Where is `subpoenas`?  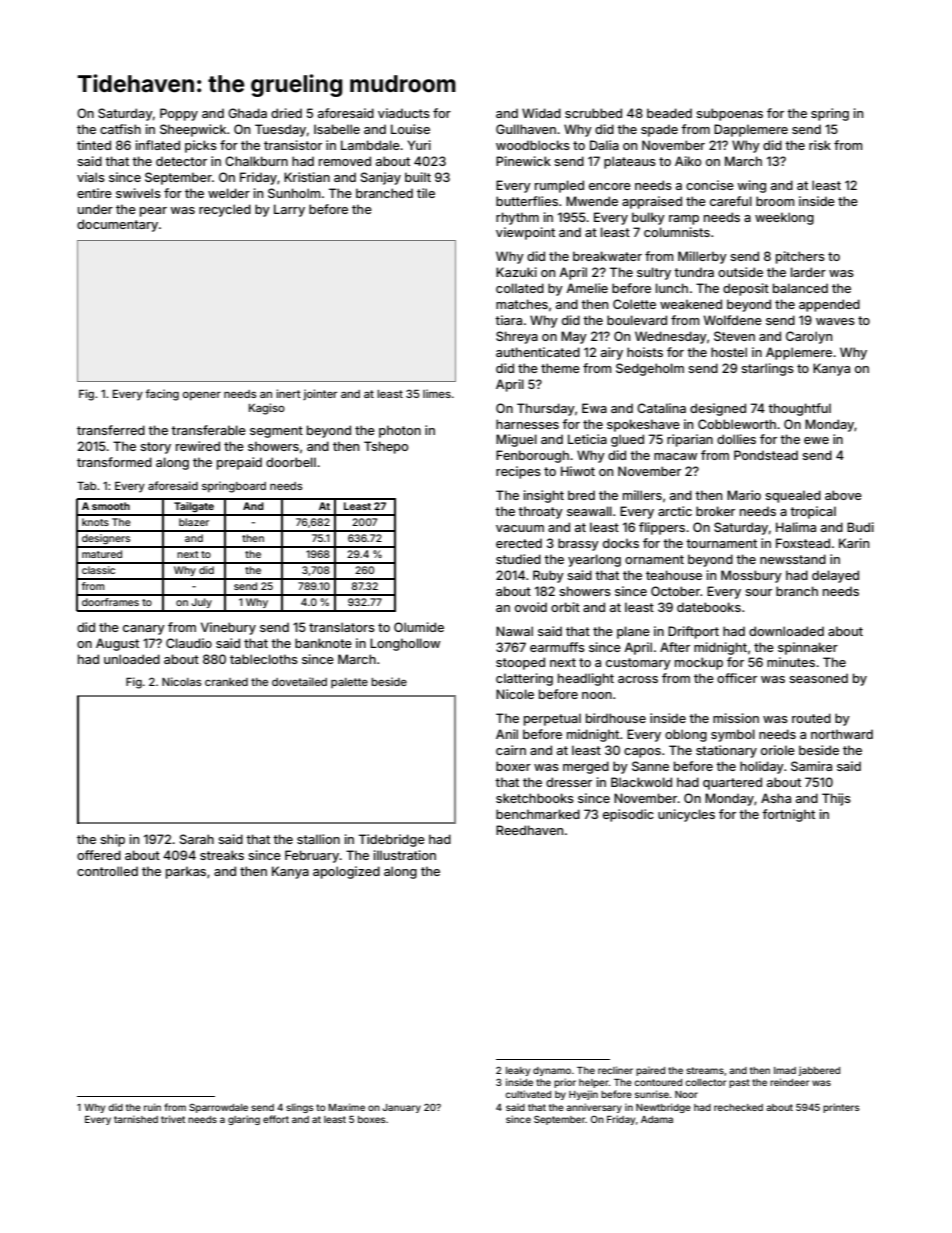
subpoenas is located at coordinates (729, 114).
